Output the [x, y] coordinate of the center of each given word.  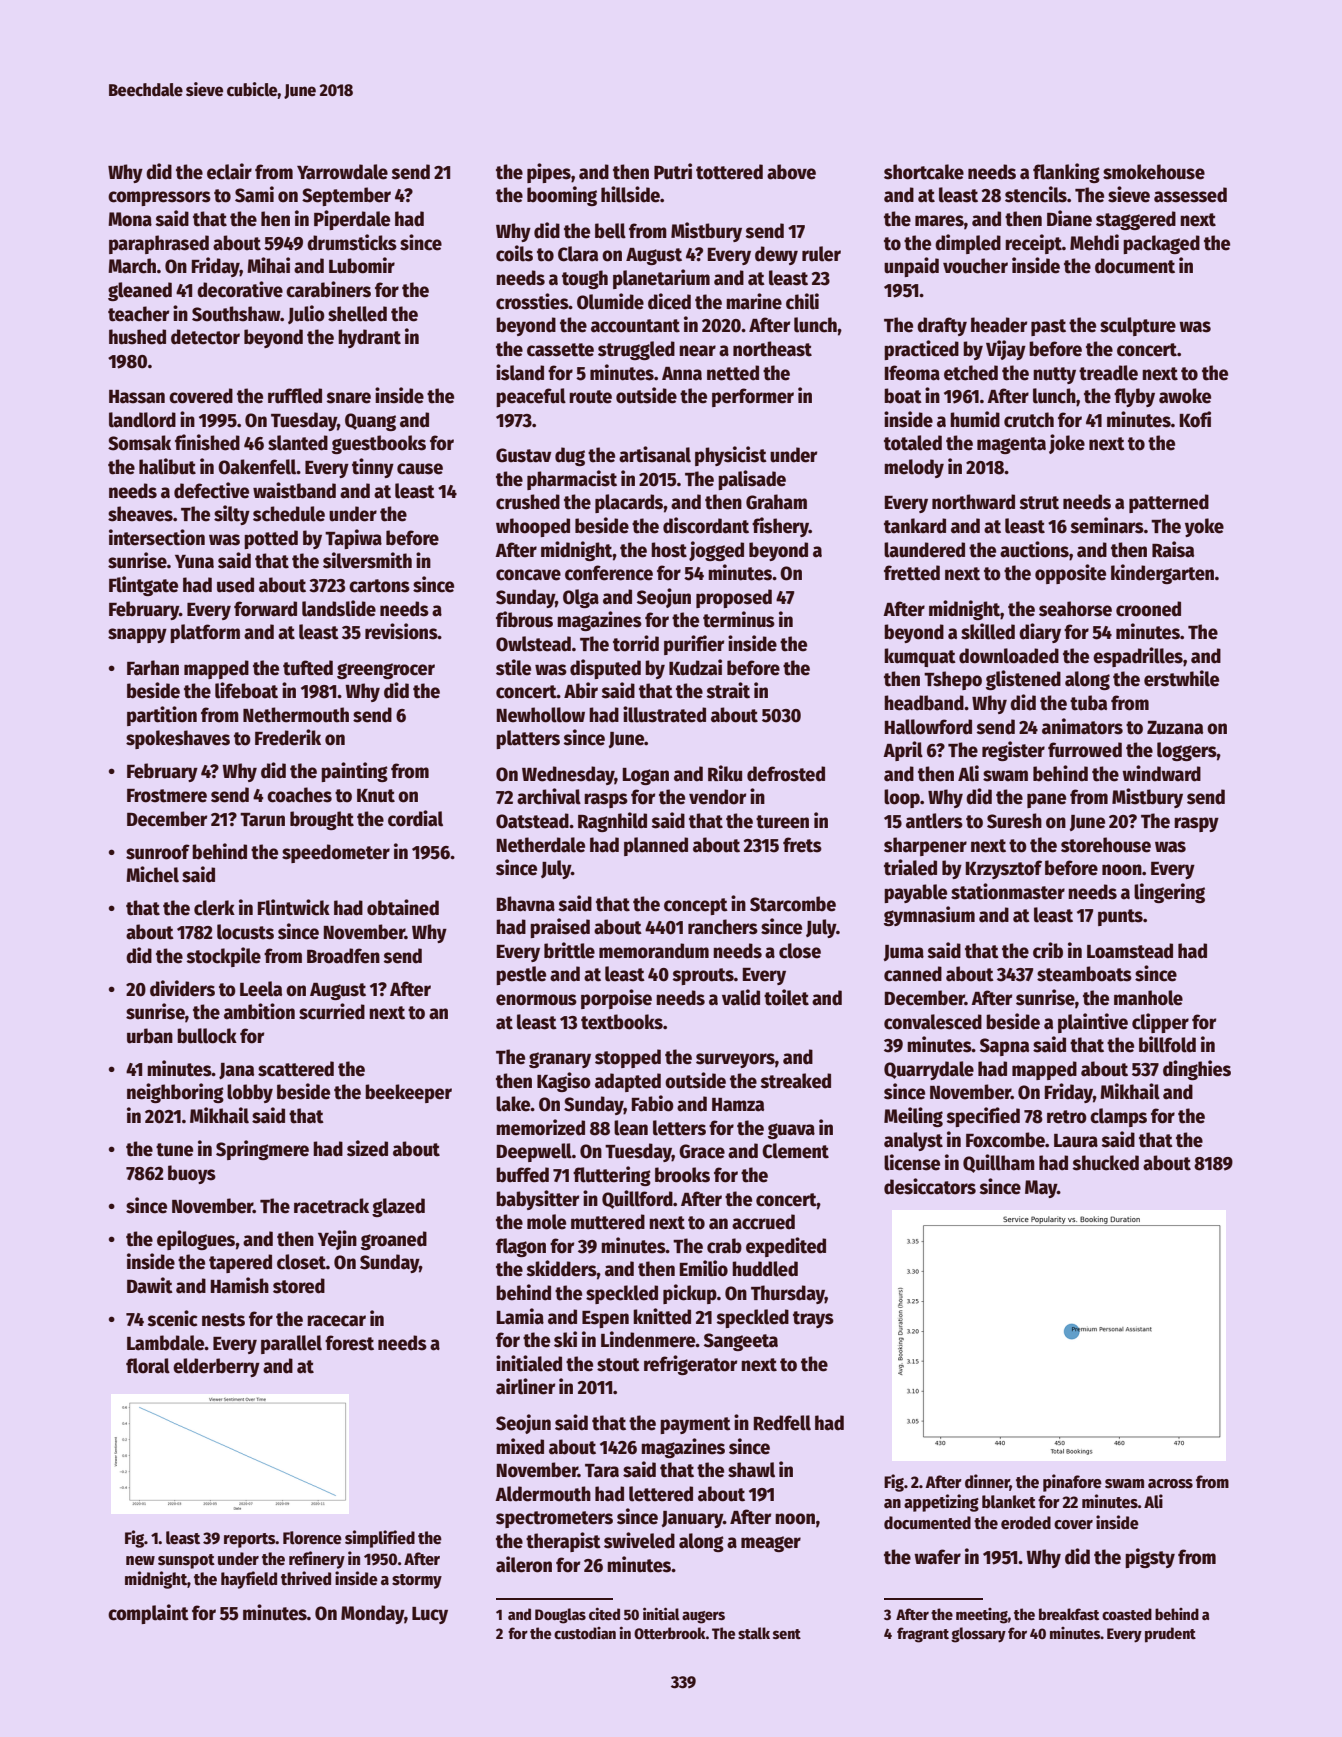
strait [728, 690]
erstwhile [1181, 678]
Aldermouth [543, 1494]
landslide [339, 608]
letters [679, 1128]
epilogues [196, 1240]
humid [975, 419]
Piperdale [352, 220]
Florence [312, 1538]
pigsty [1150, 1558]
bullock [207, 1036]
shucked [1105, 1163]
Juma [903, 953]
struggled [636, 350]
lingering [1169, 893]
